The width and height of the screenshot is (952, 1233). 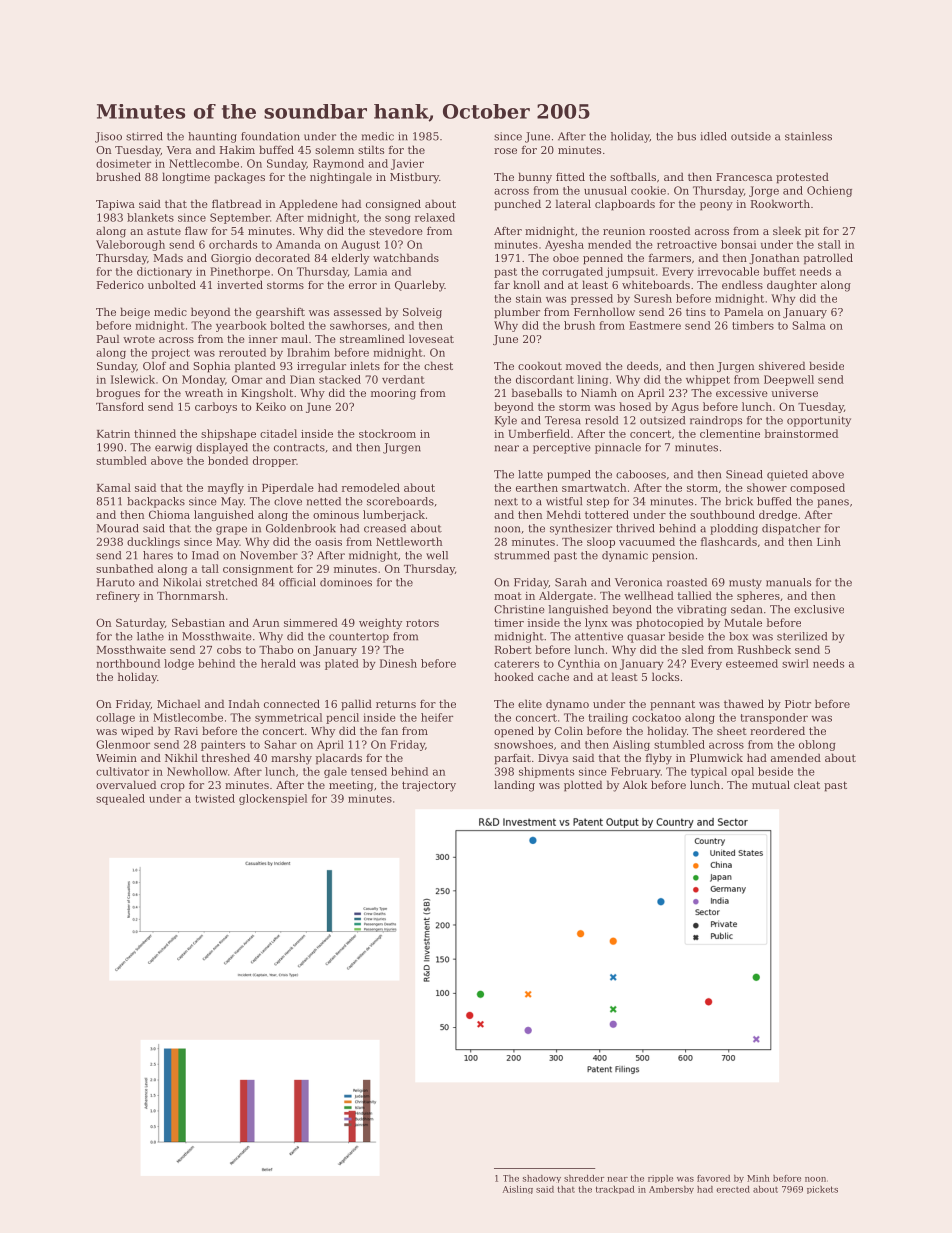 I want to click on rose, so click(x=505, y=151).
